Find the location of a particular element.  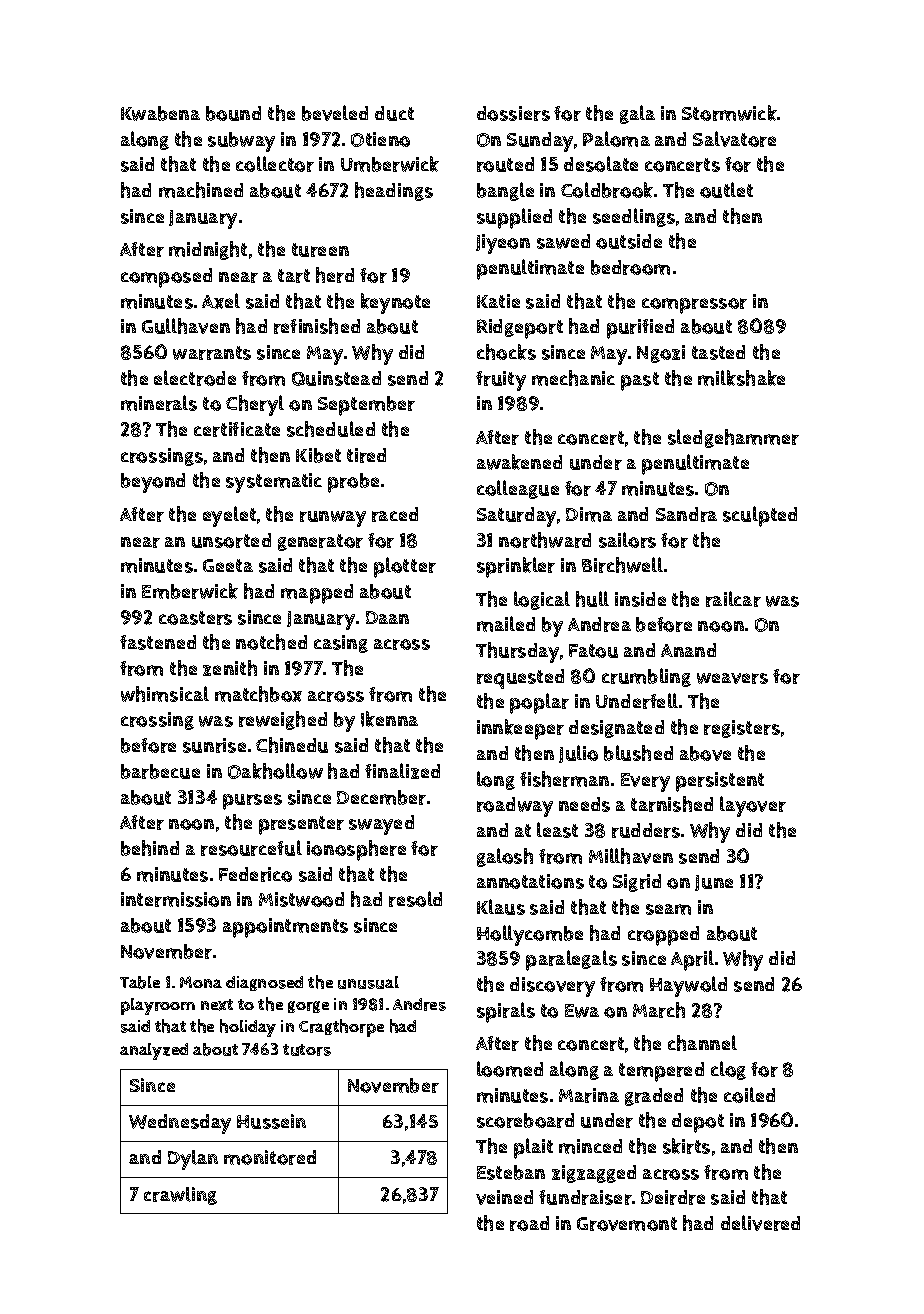

Quinstead is located at coordinates (336, 378).
